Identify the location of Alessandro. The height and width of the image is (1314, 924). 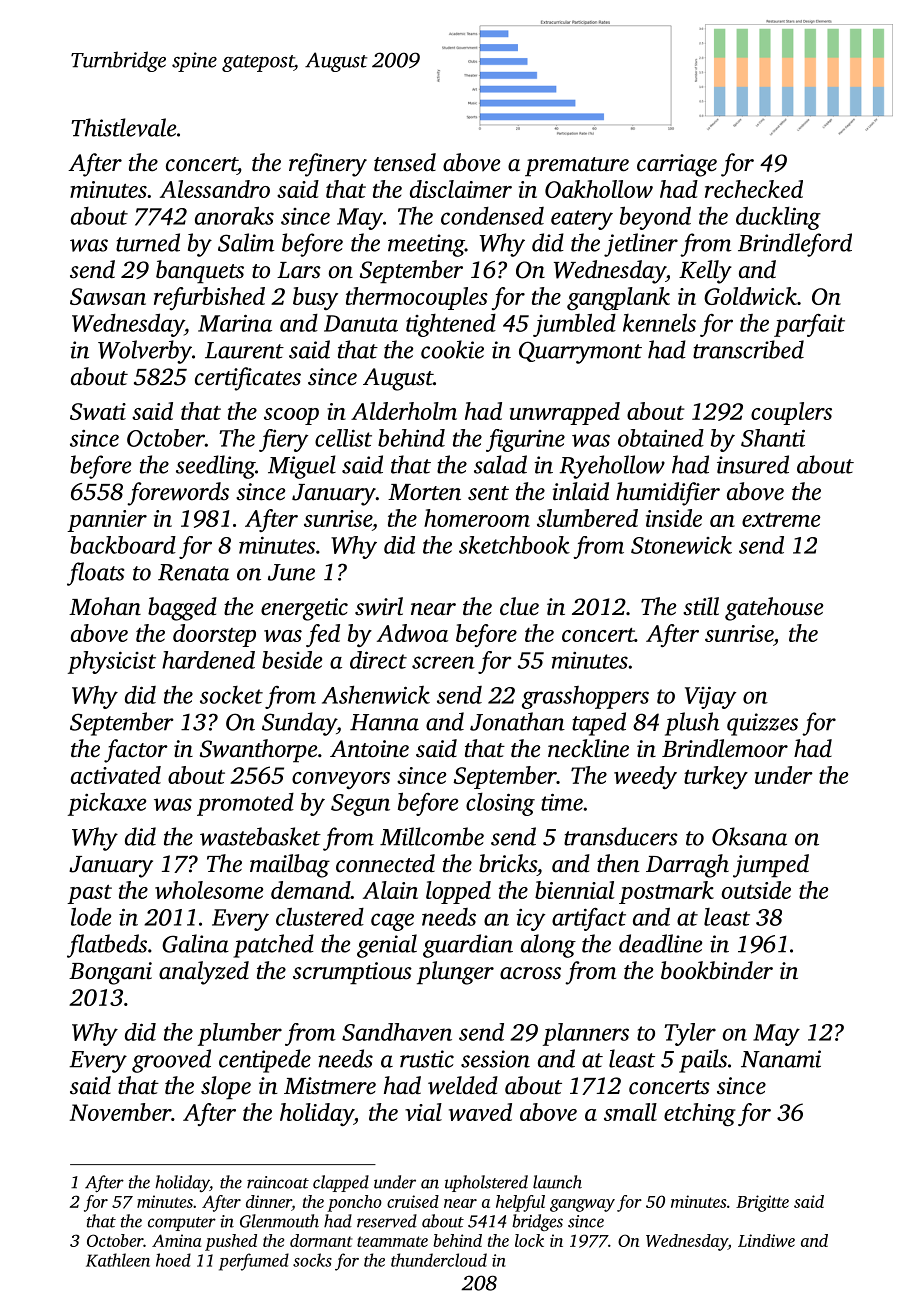
(215, 189).
